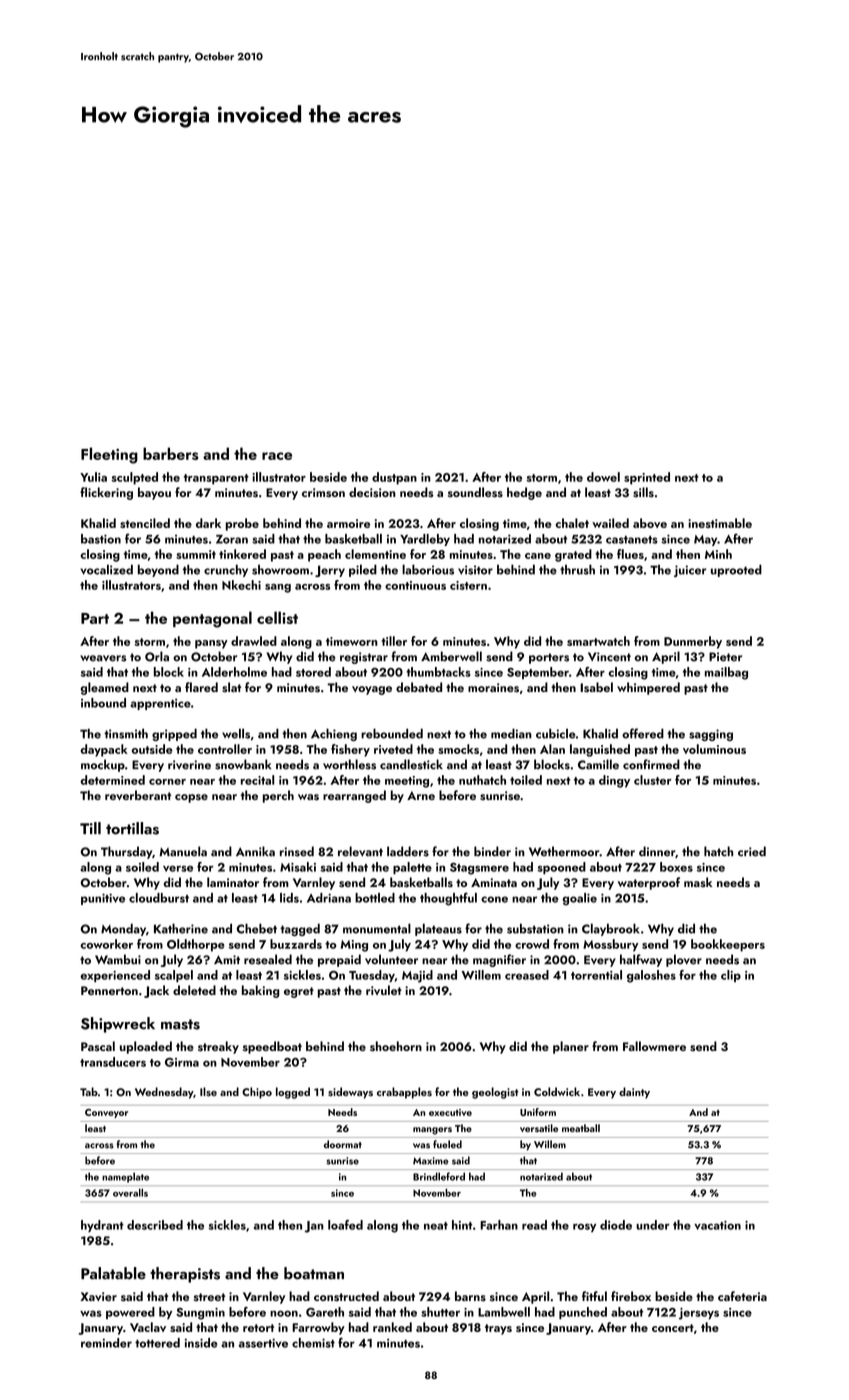 This screenshot has height=1400, width=849. Describe the element at coordinates (647, 478) in the screenshot. I see `sprinted` at that location.
